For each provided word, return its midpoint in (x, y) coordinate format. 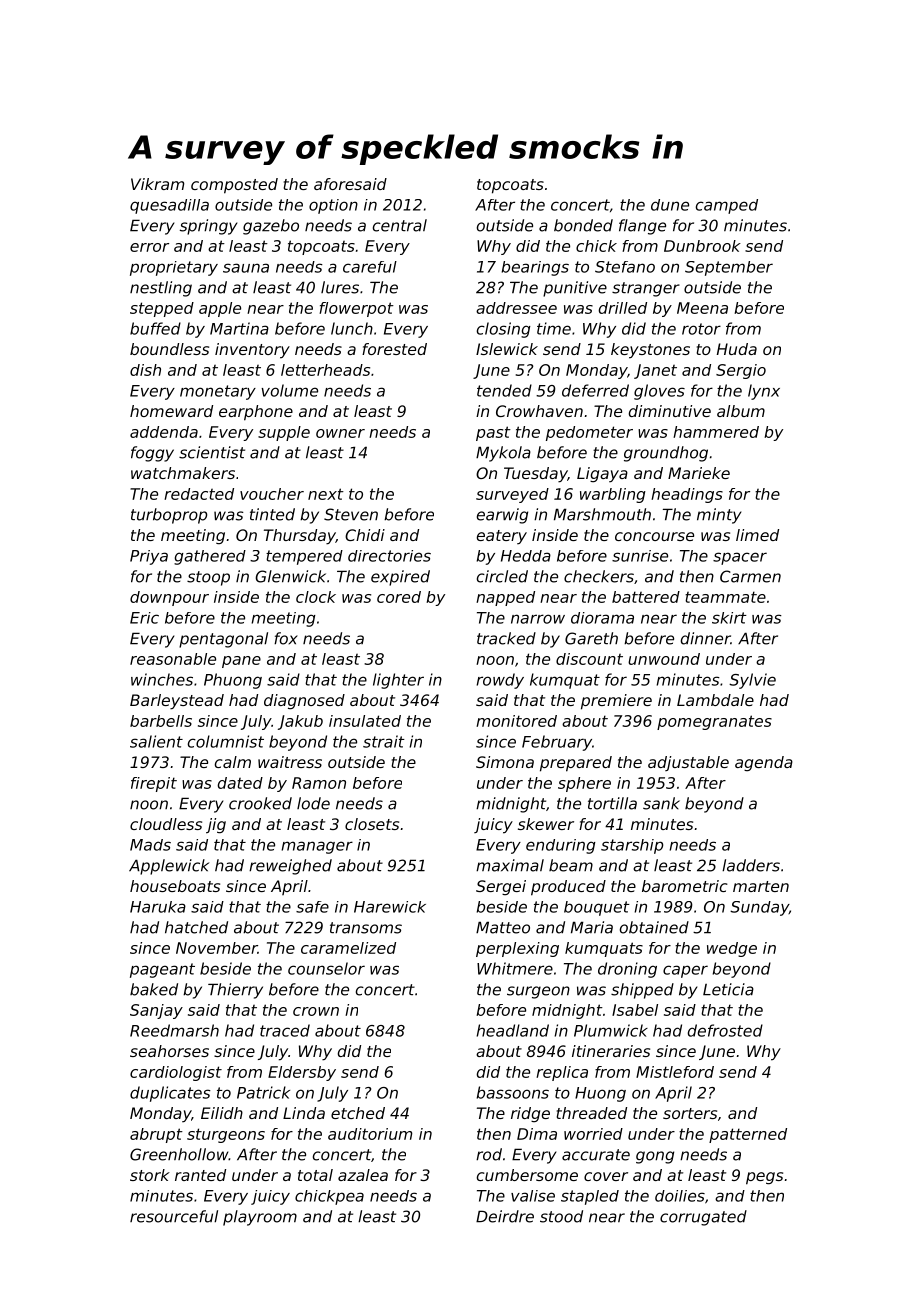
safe (312, 907)
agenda (764, 764)
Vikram (157, 184)
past (493, 433)
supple (284, 433)
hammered (716, 432)
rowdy (500, 681)
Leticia (728, 989)
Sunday (759, 908)
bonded (583, 225)
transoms (366, 928)
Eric (144, 618)
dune (670, 205)
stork (150, 1175)
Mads (150, 845)
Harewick (390, 907)
